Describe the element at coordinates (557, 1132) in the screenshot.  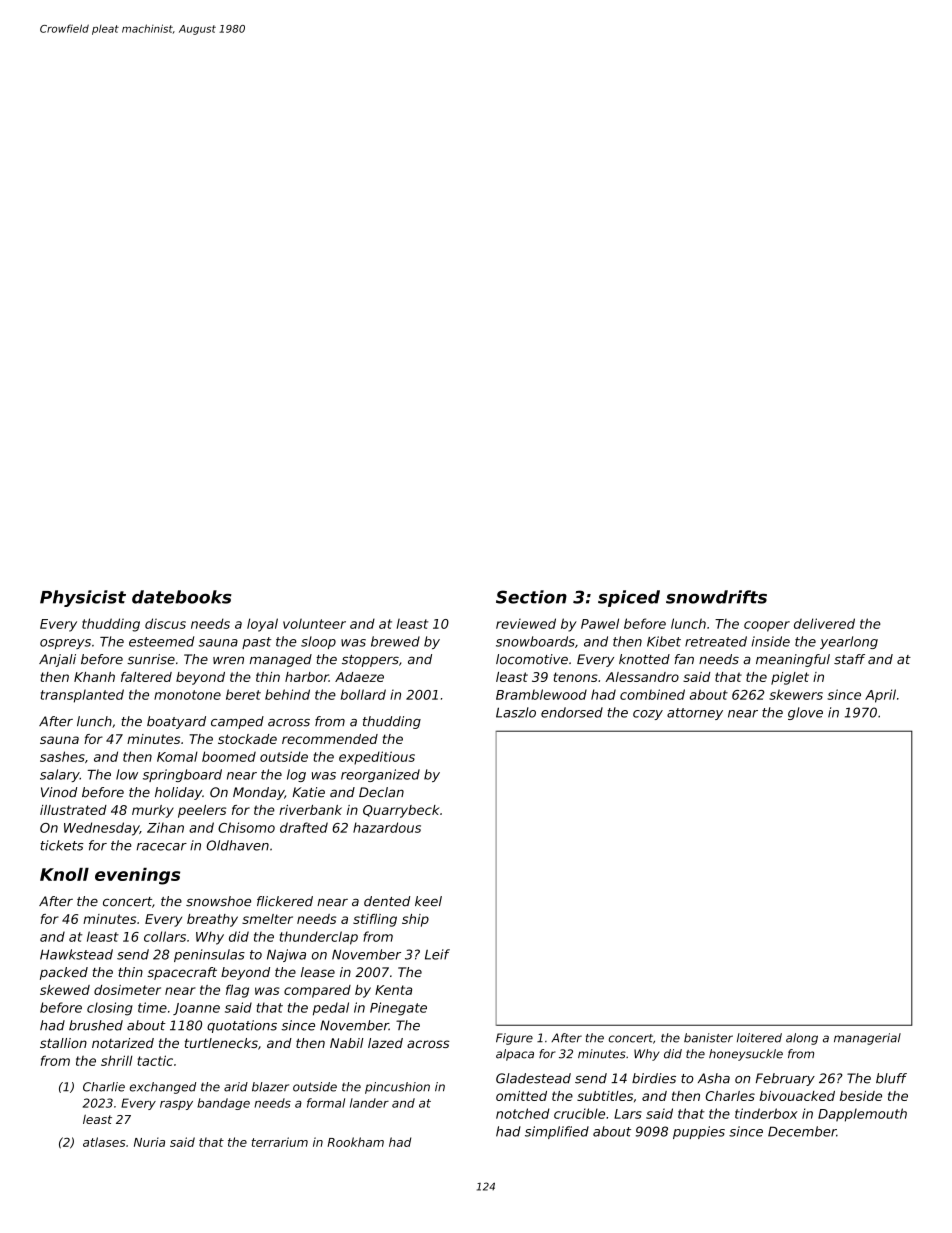
I see `simplified` at that location.
